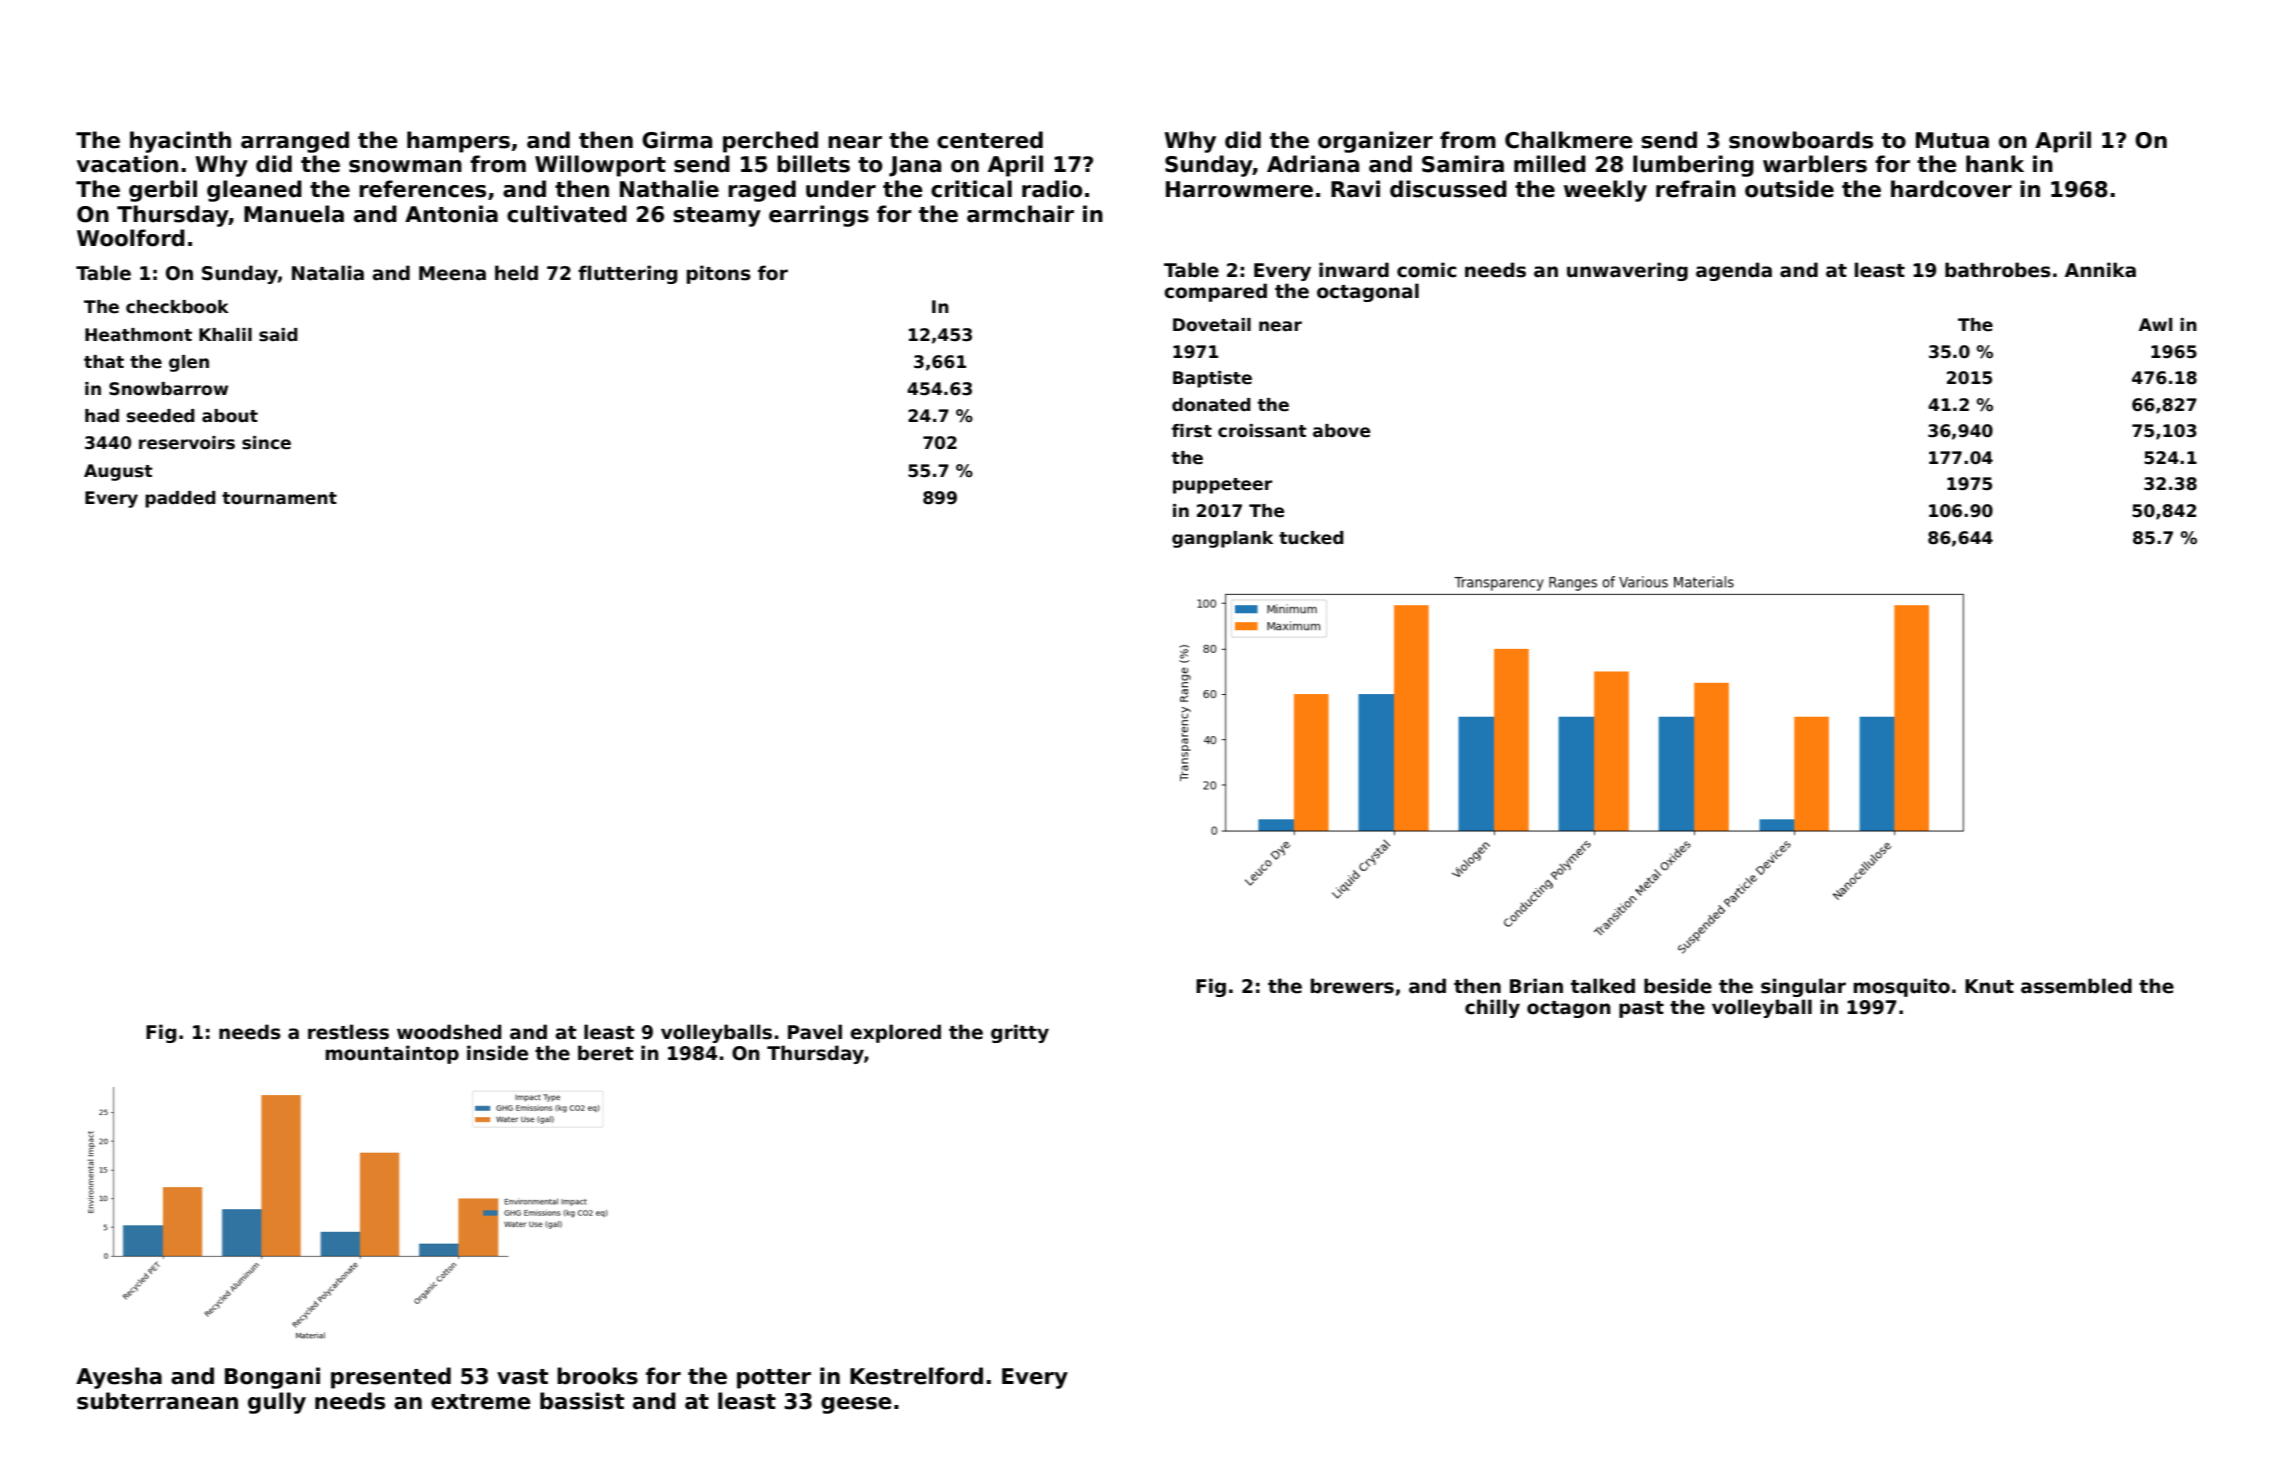  I want to click on gangplank, so click(1222, 539).
